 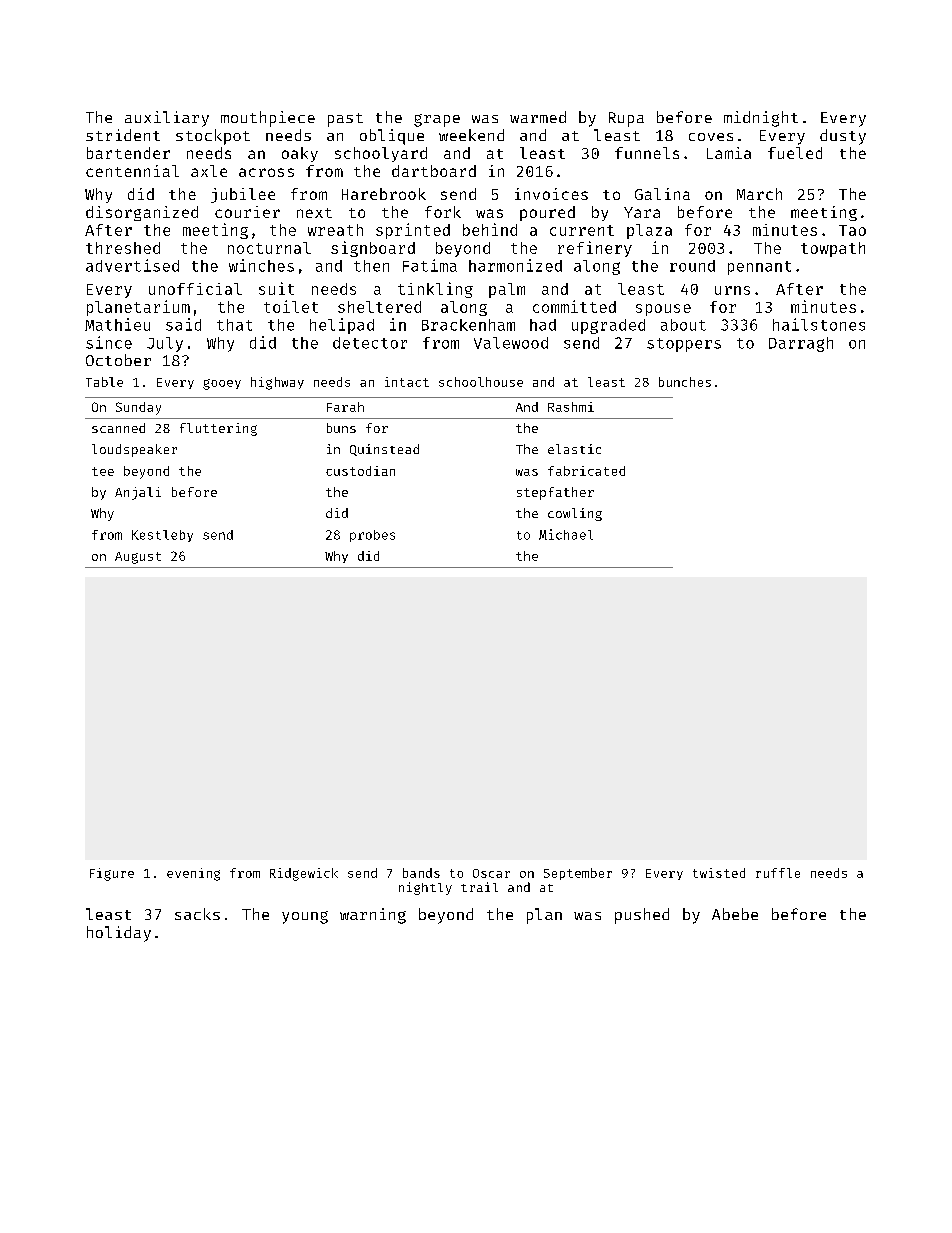 What do you see at coordinates (167, 119) in the screenshot?
I see `auxiliary` at bounding box center [167, 119].
